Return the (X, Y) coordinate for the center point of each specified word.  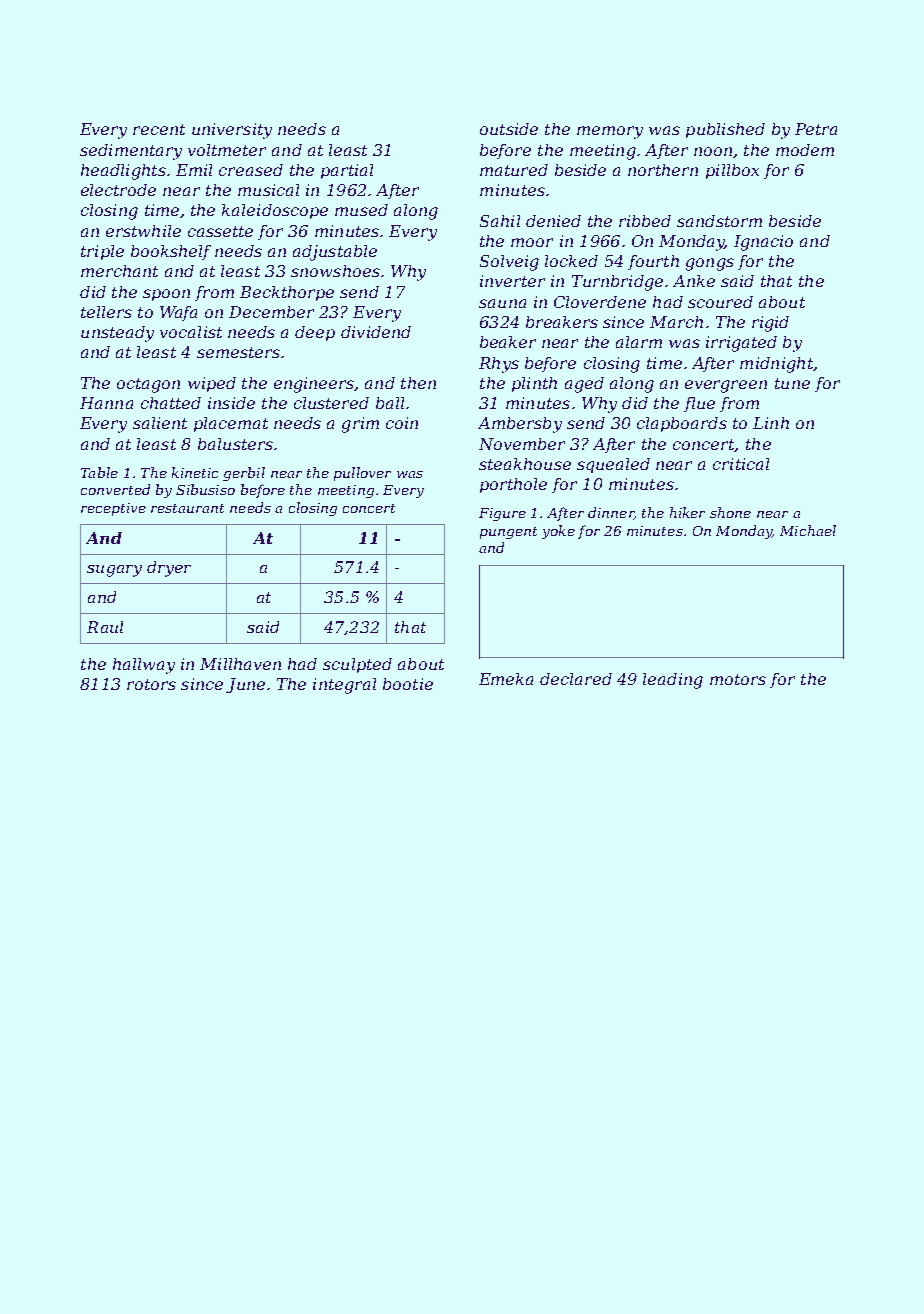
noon (713, 151)
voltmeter (227, 150)
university (232, 131)
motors (738, 679)
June (245, 685)
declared (576, 679)
